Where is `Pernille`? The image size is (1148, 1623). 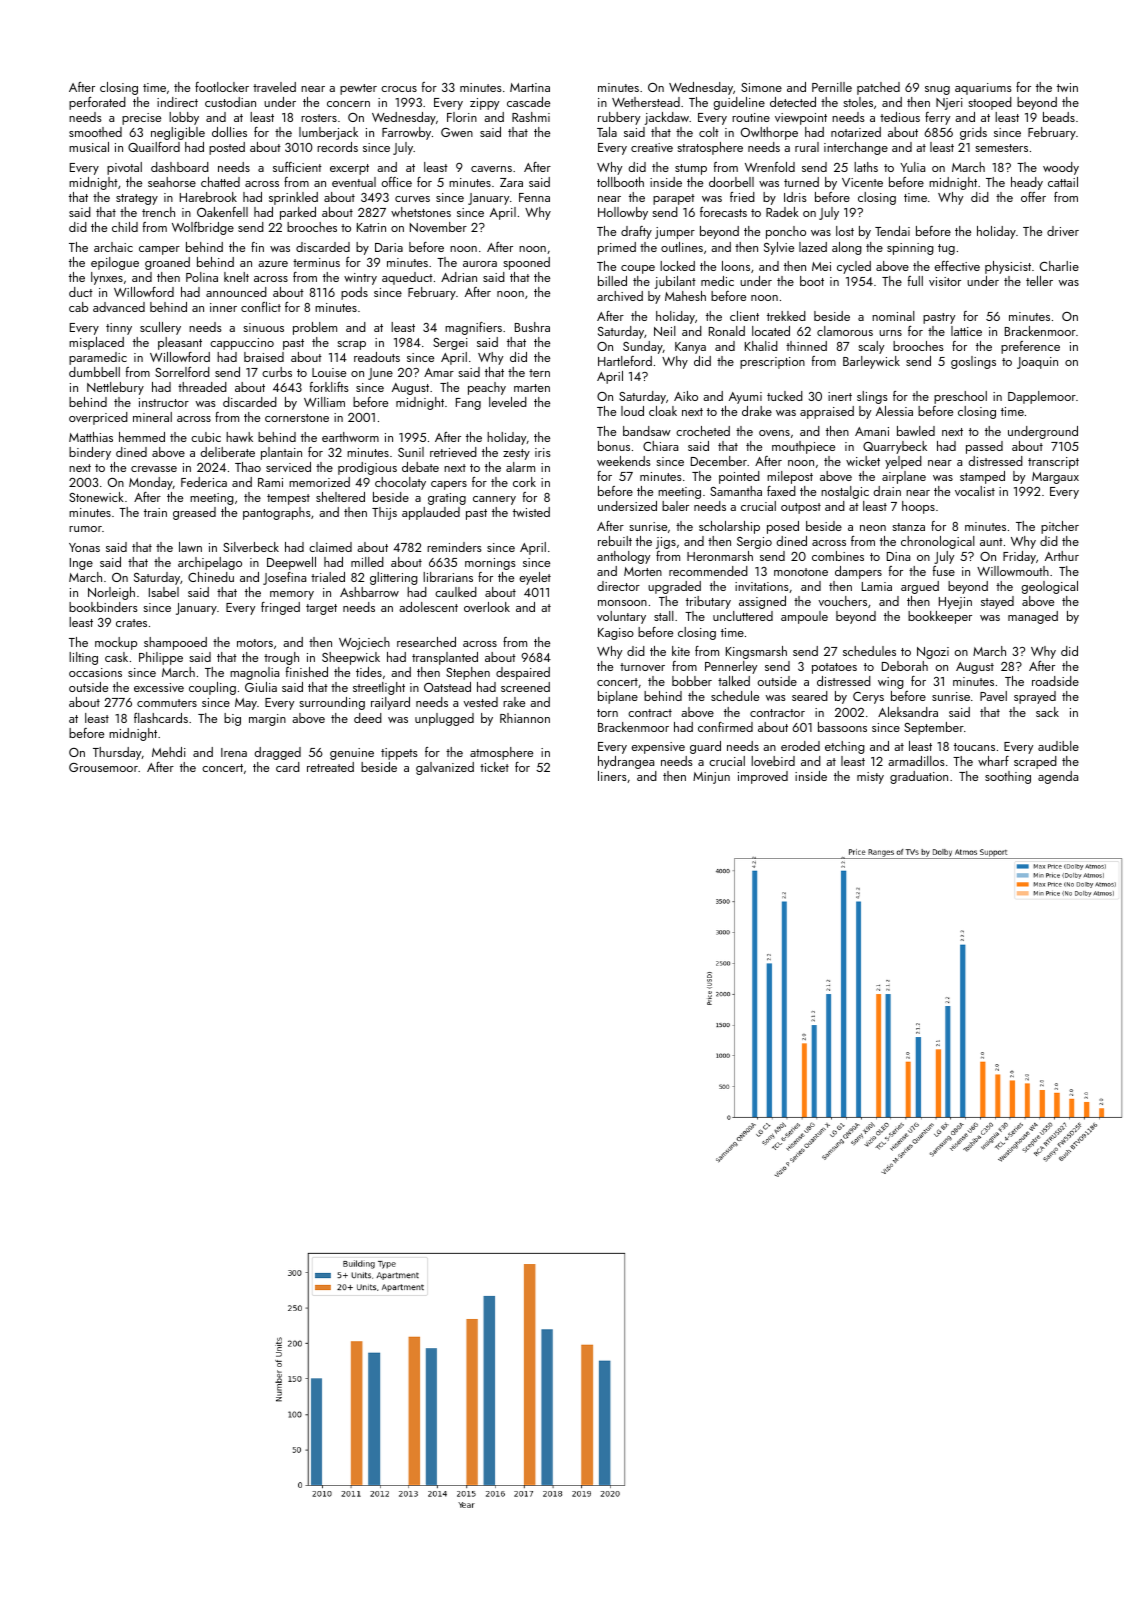
Pernille is located at coordinates (832, 87).
